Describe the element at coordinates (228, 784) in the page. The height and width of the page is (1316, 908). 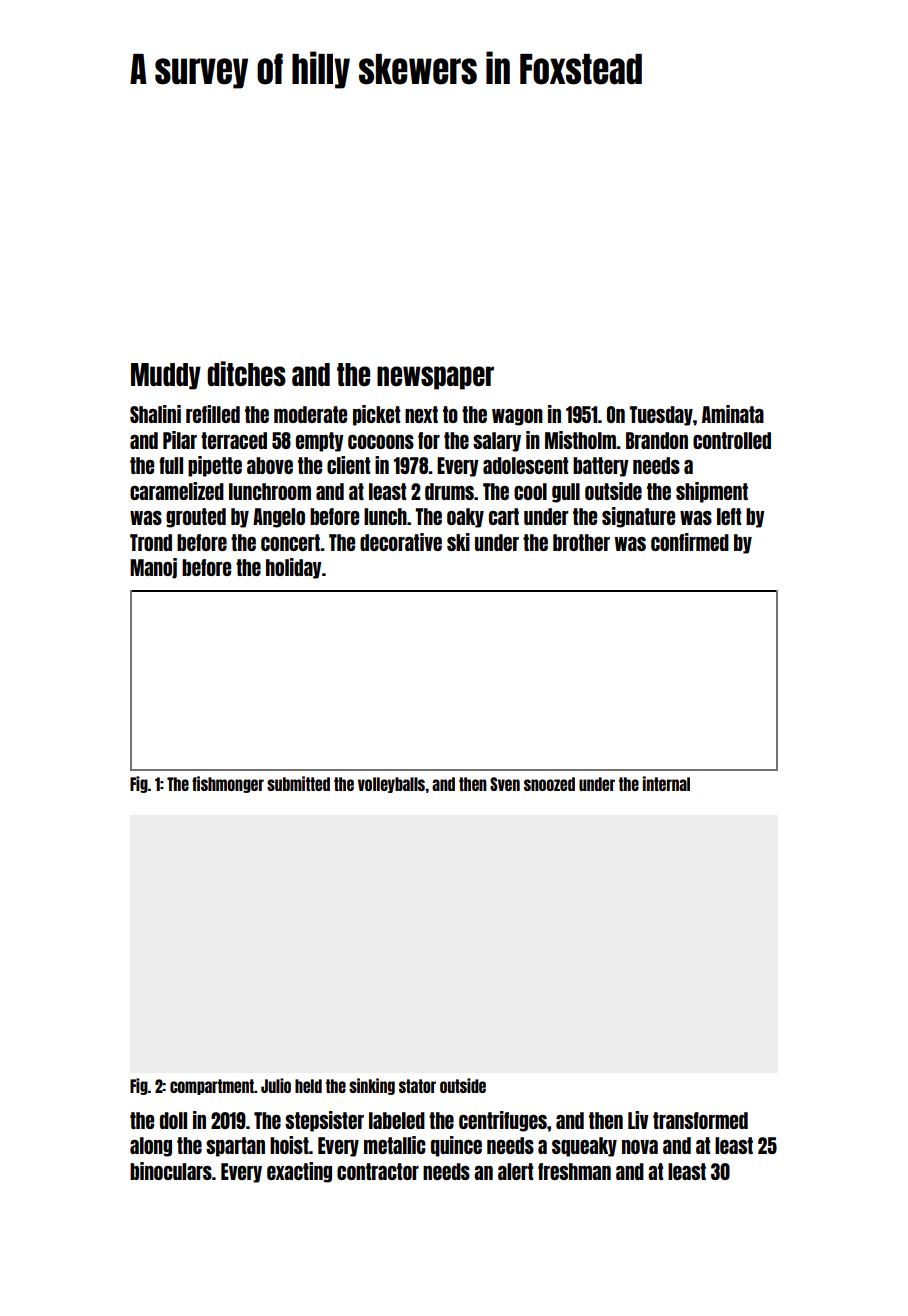
I see `fishmonger` at that location.
